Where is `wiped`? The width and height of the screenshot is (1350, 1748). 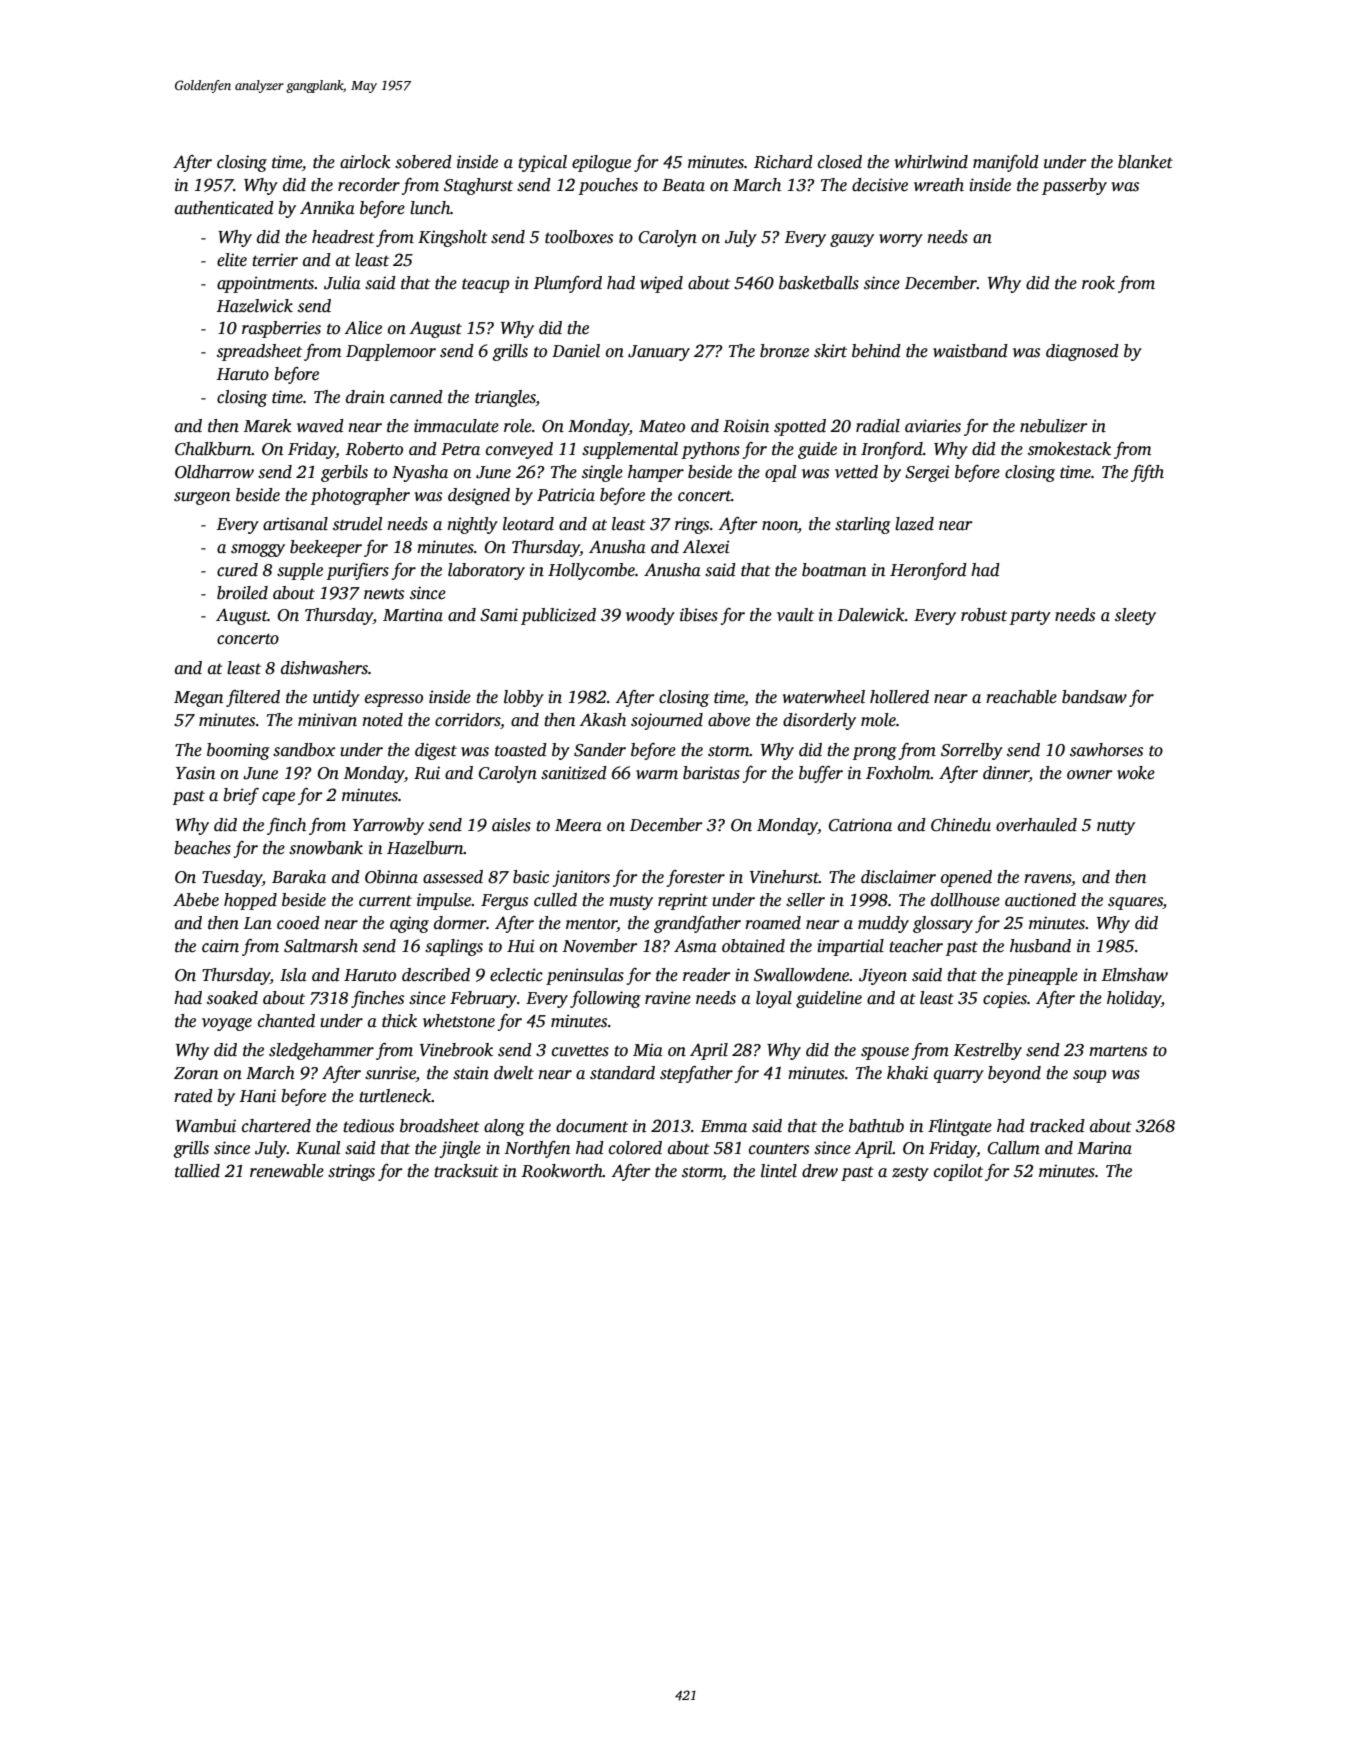 wiped is located at coordinates (661, 284).
